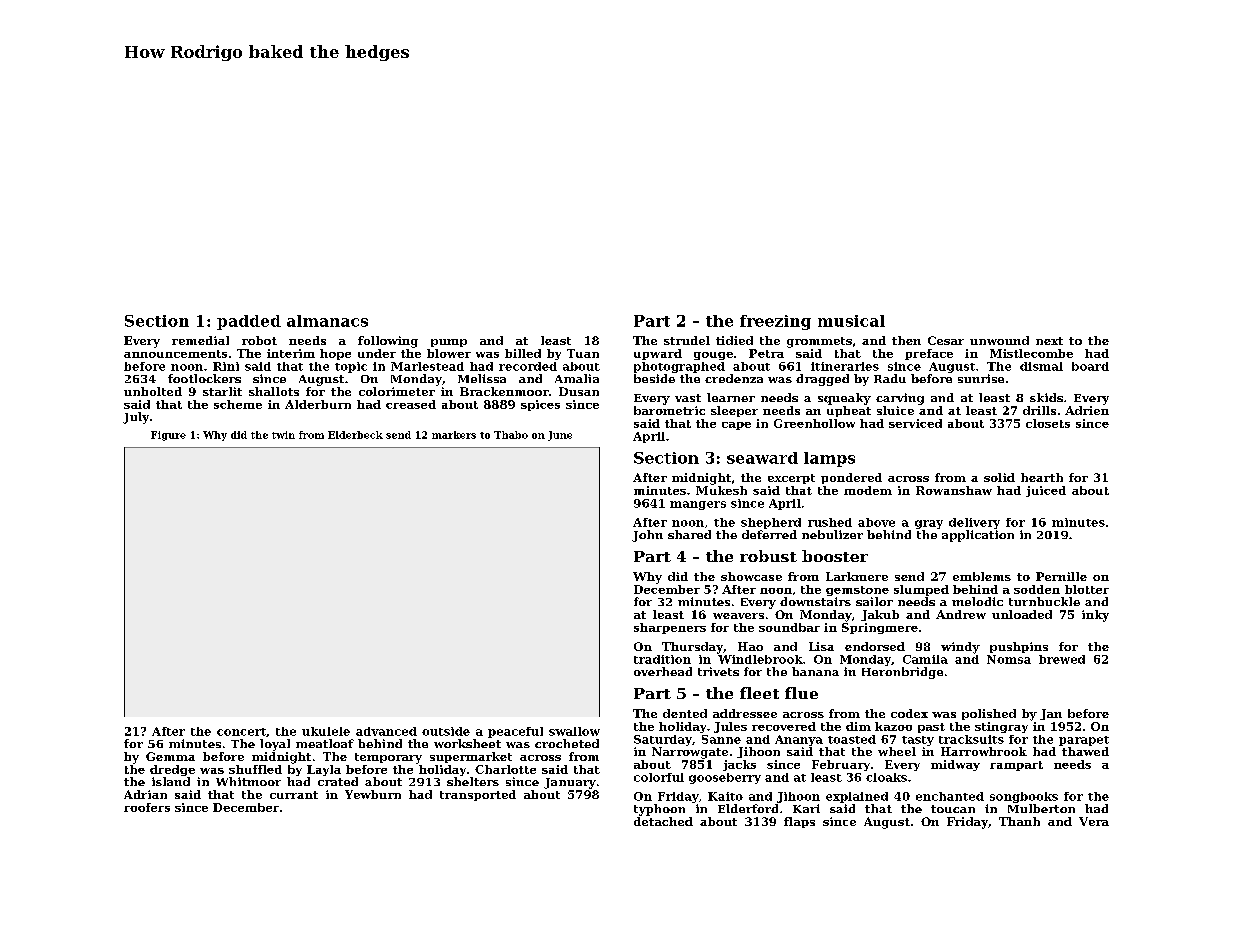 Image resolution: width=1233 pixels, height=952 pixels. Describe the element at coordinates (868, 490) in the document. I see `modem` at that location.
